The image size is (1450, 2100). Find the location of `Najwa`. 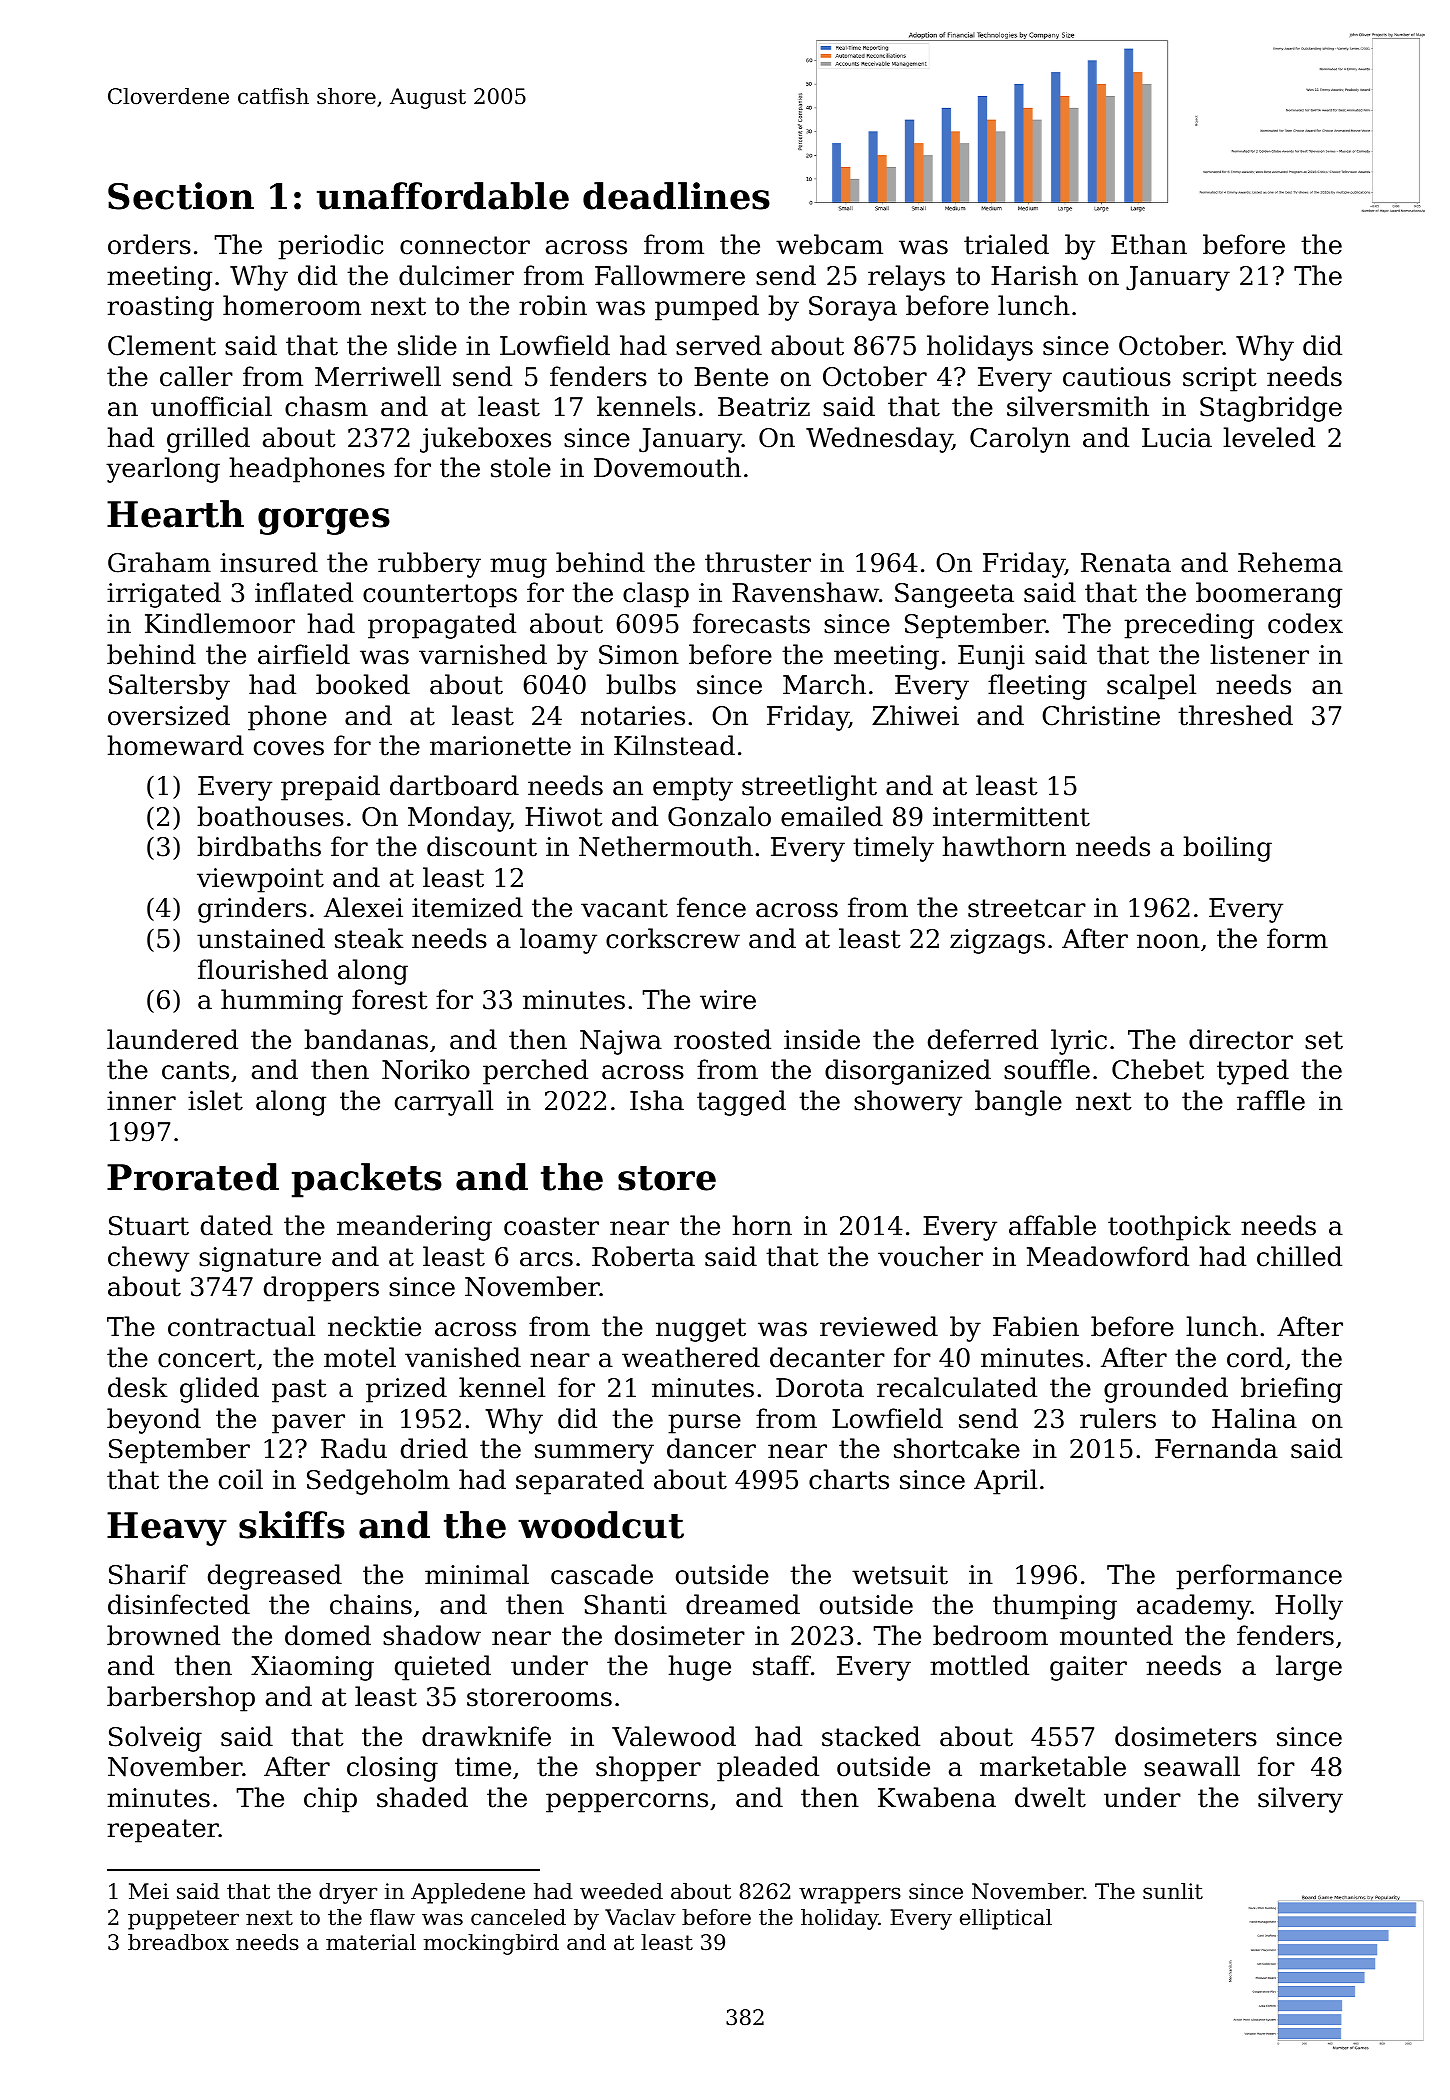

Najwa is located at coordinates (621, 1042).
